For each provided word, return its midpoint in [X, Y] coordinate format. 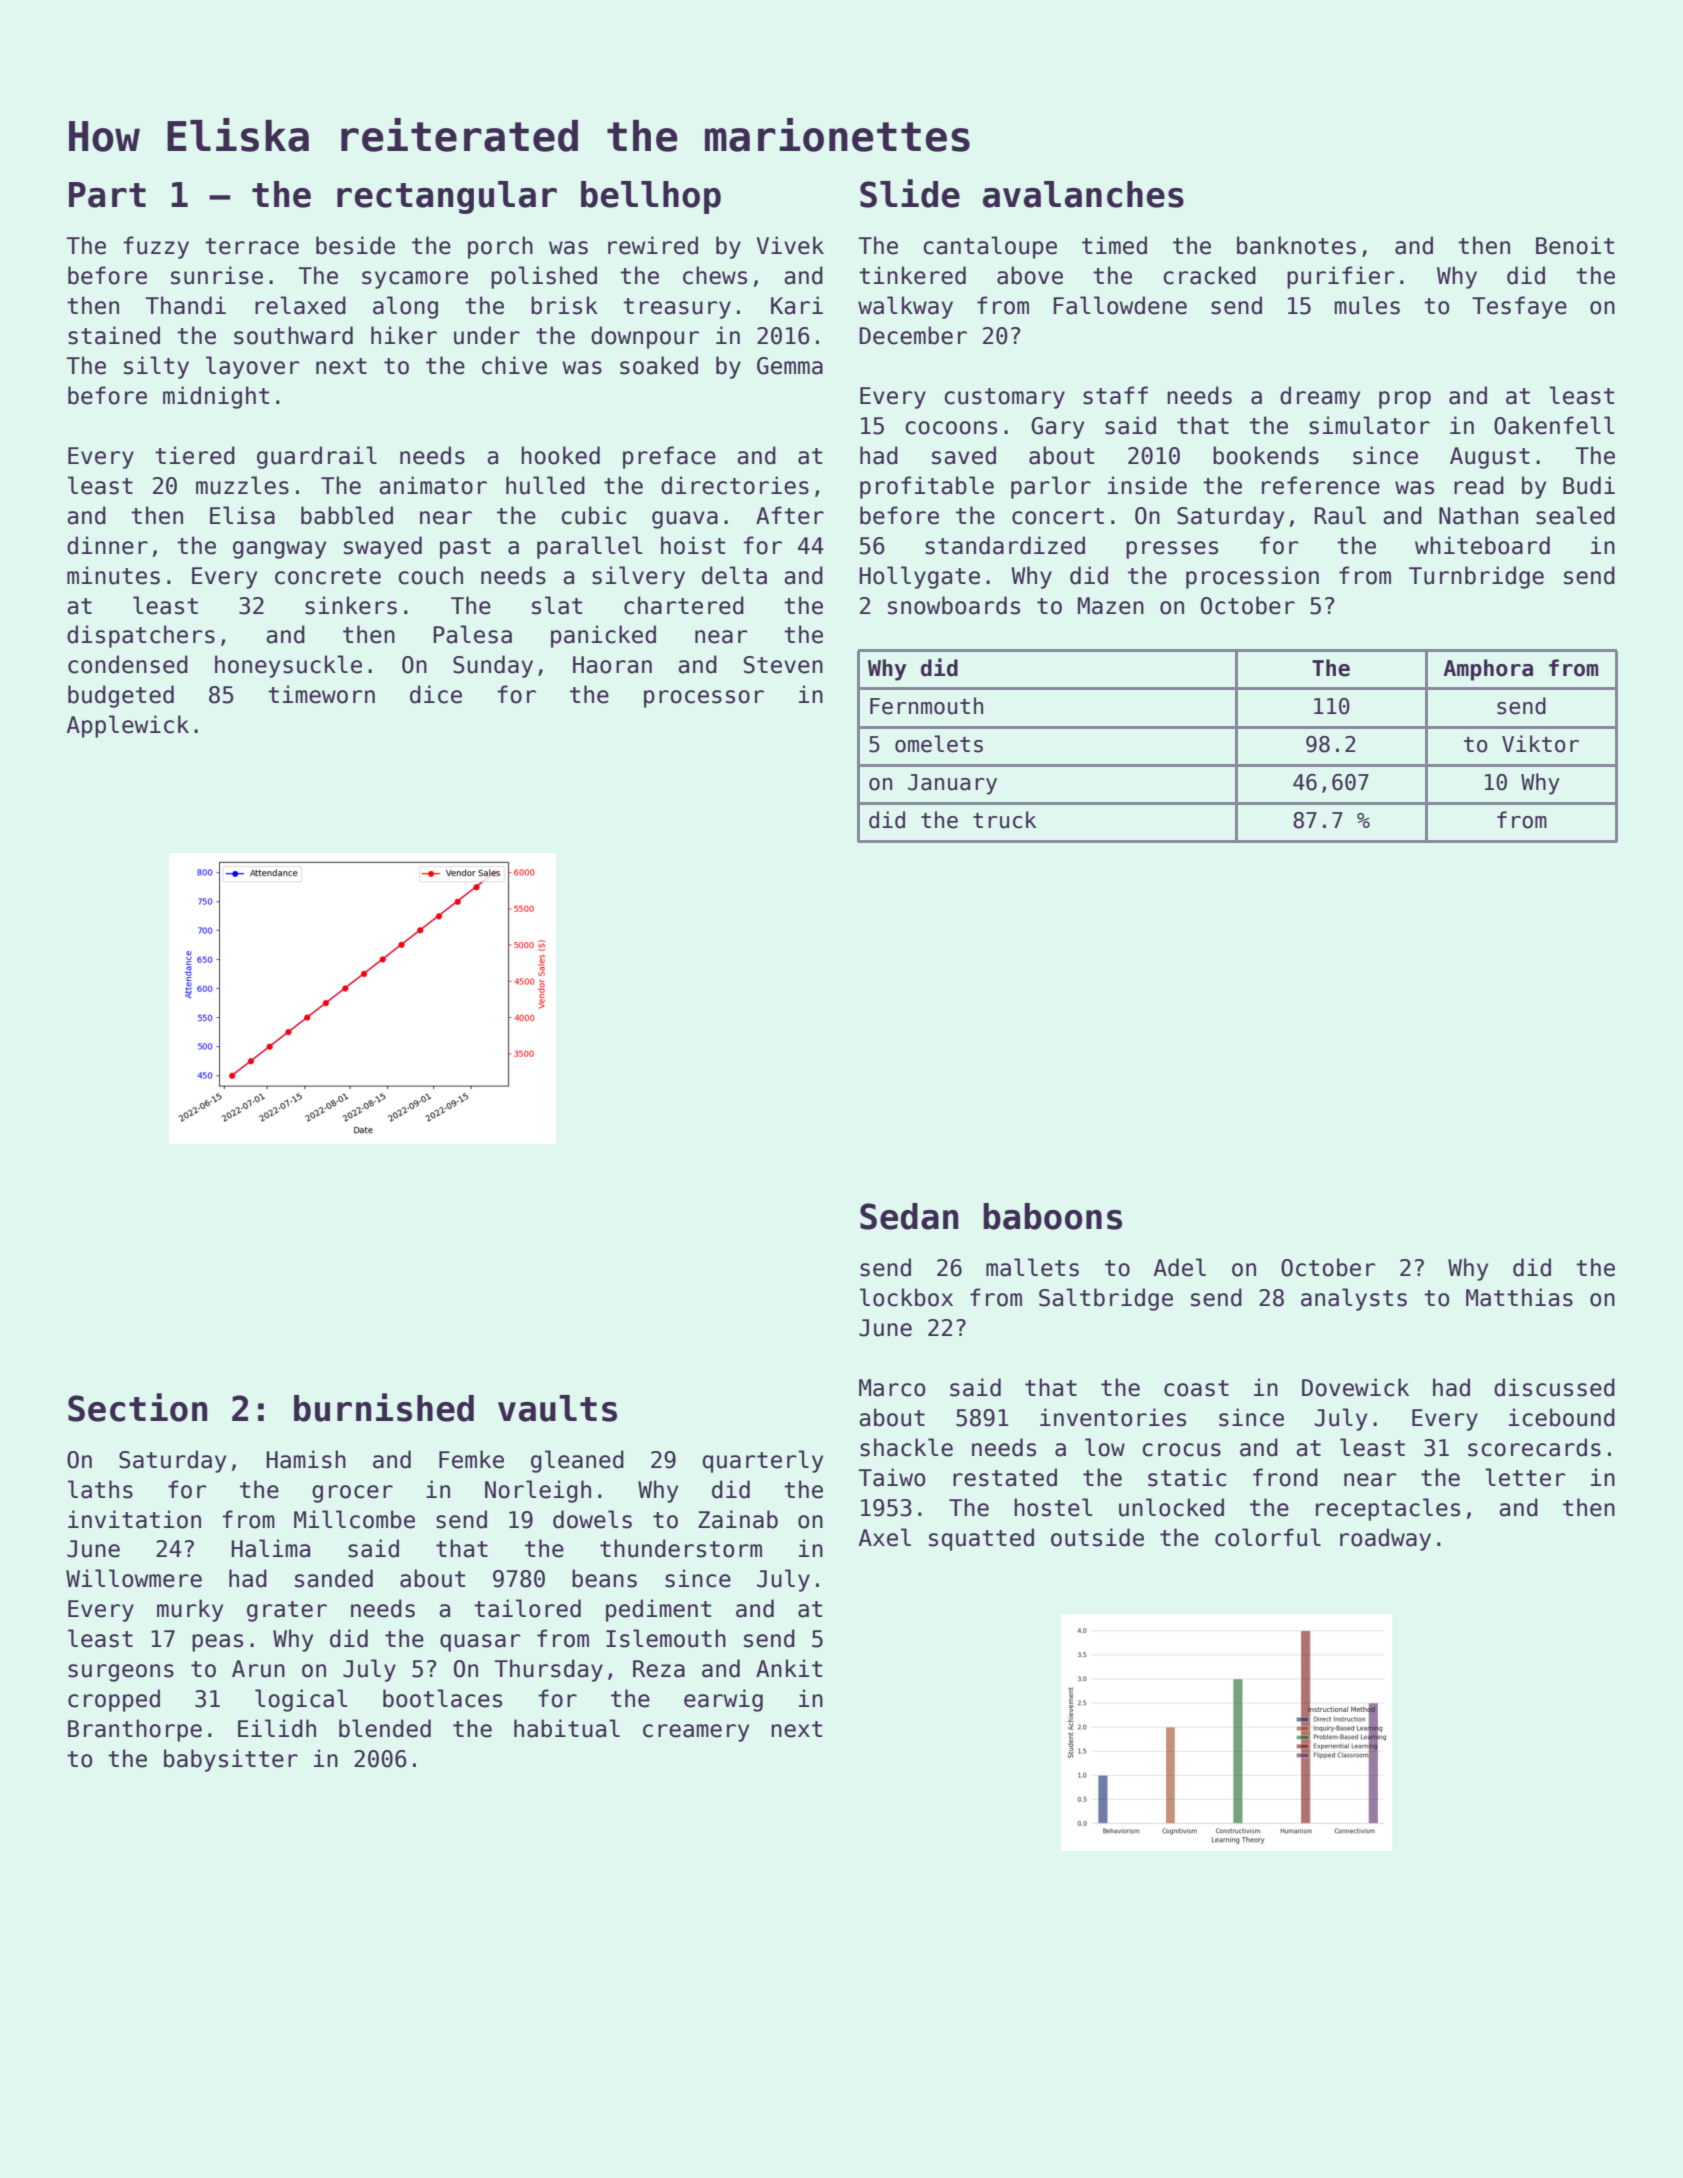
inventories [1113, 1417]
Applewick [128, 726]
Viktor [1540, 744]
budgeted [121, 696]
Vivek [790, 245]
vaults [557, 1408]
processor [704, 699]
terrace [252, 246]
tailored [527, 1608]
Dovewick [1355, 1387]
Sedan [909, 1216]
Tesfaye [1519, 307]
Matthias [1519, 1297]
